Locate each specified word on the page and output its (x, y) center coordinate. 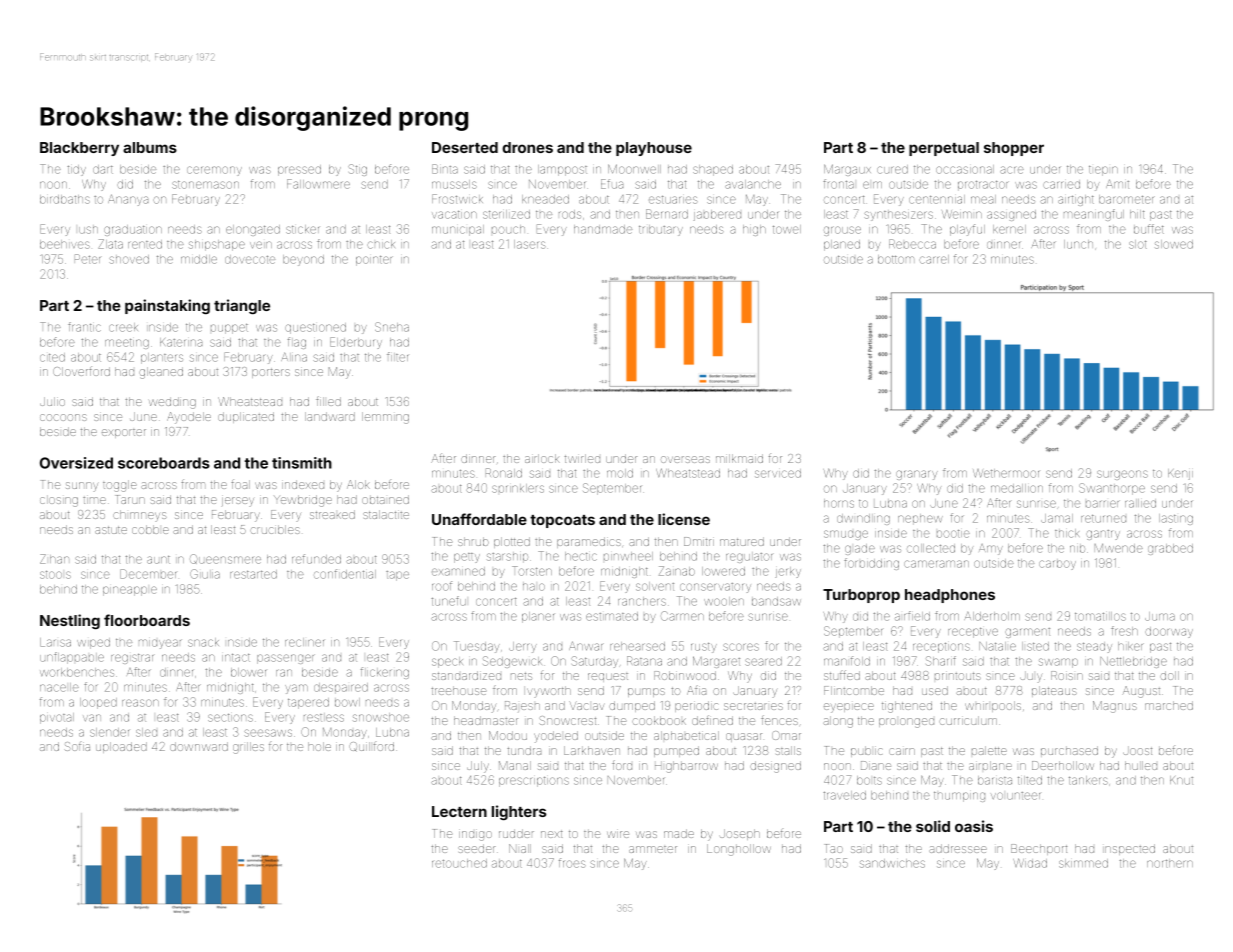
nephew (920, 518)
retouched (459, 863)
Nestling (70, 621)
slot (1138, 244)
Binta (445, 169)
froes (572, 863)
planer (538, 617)
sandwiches (892, 863)
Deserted (465, 147)
